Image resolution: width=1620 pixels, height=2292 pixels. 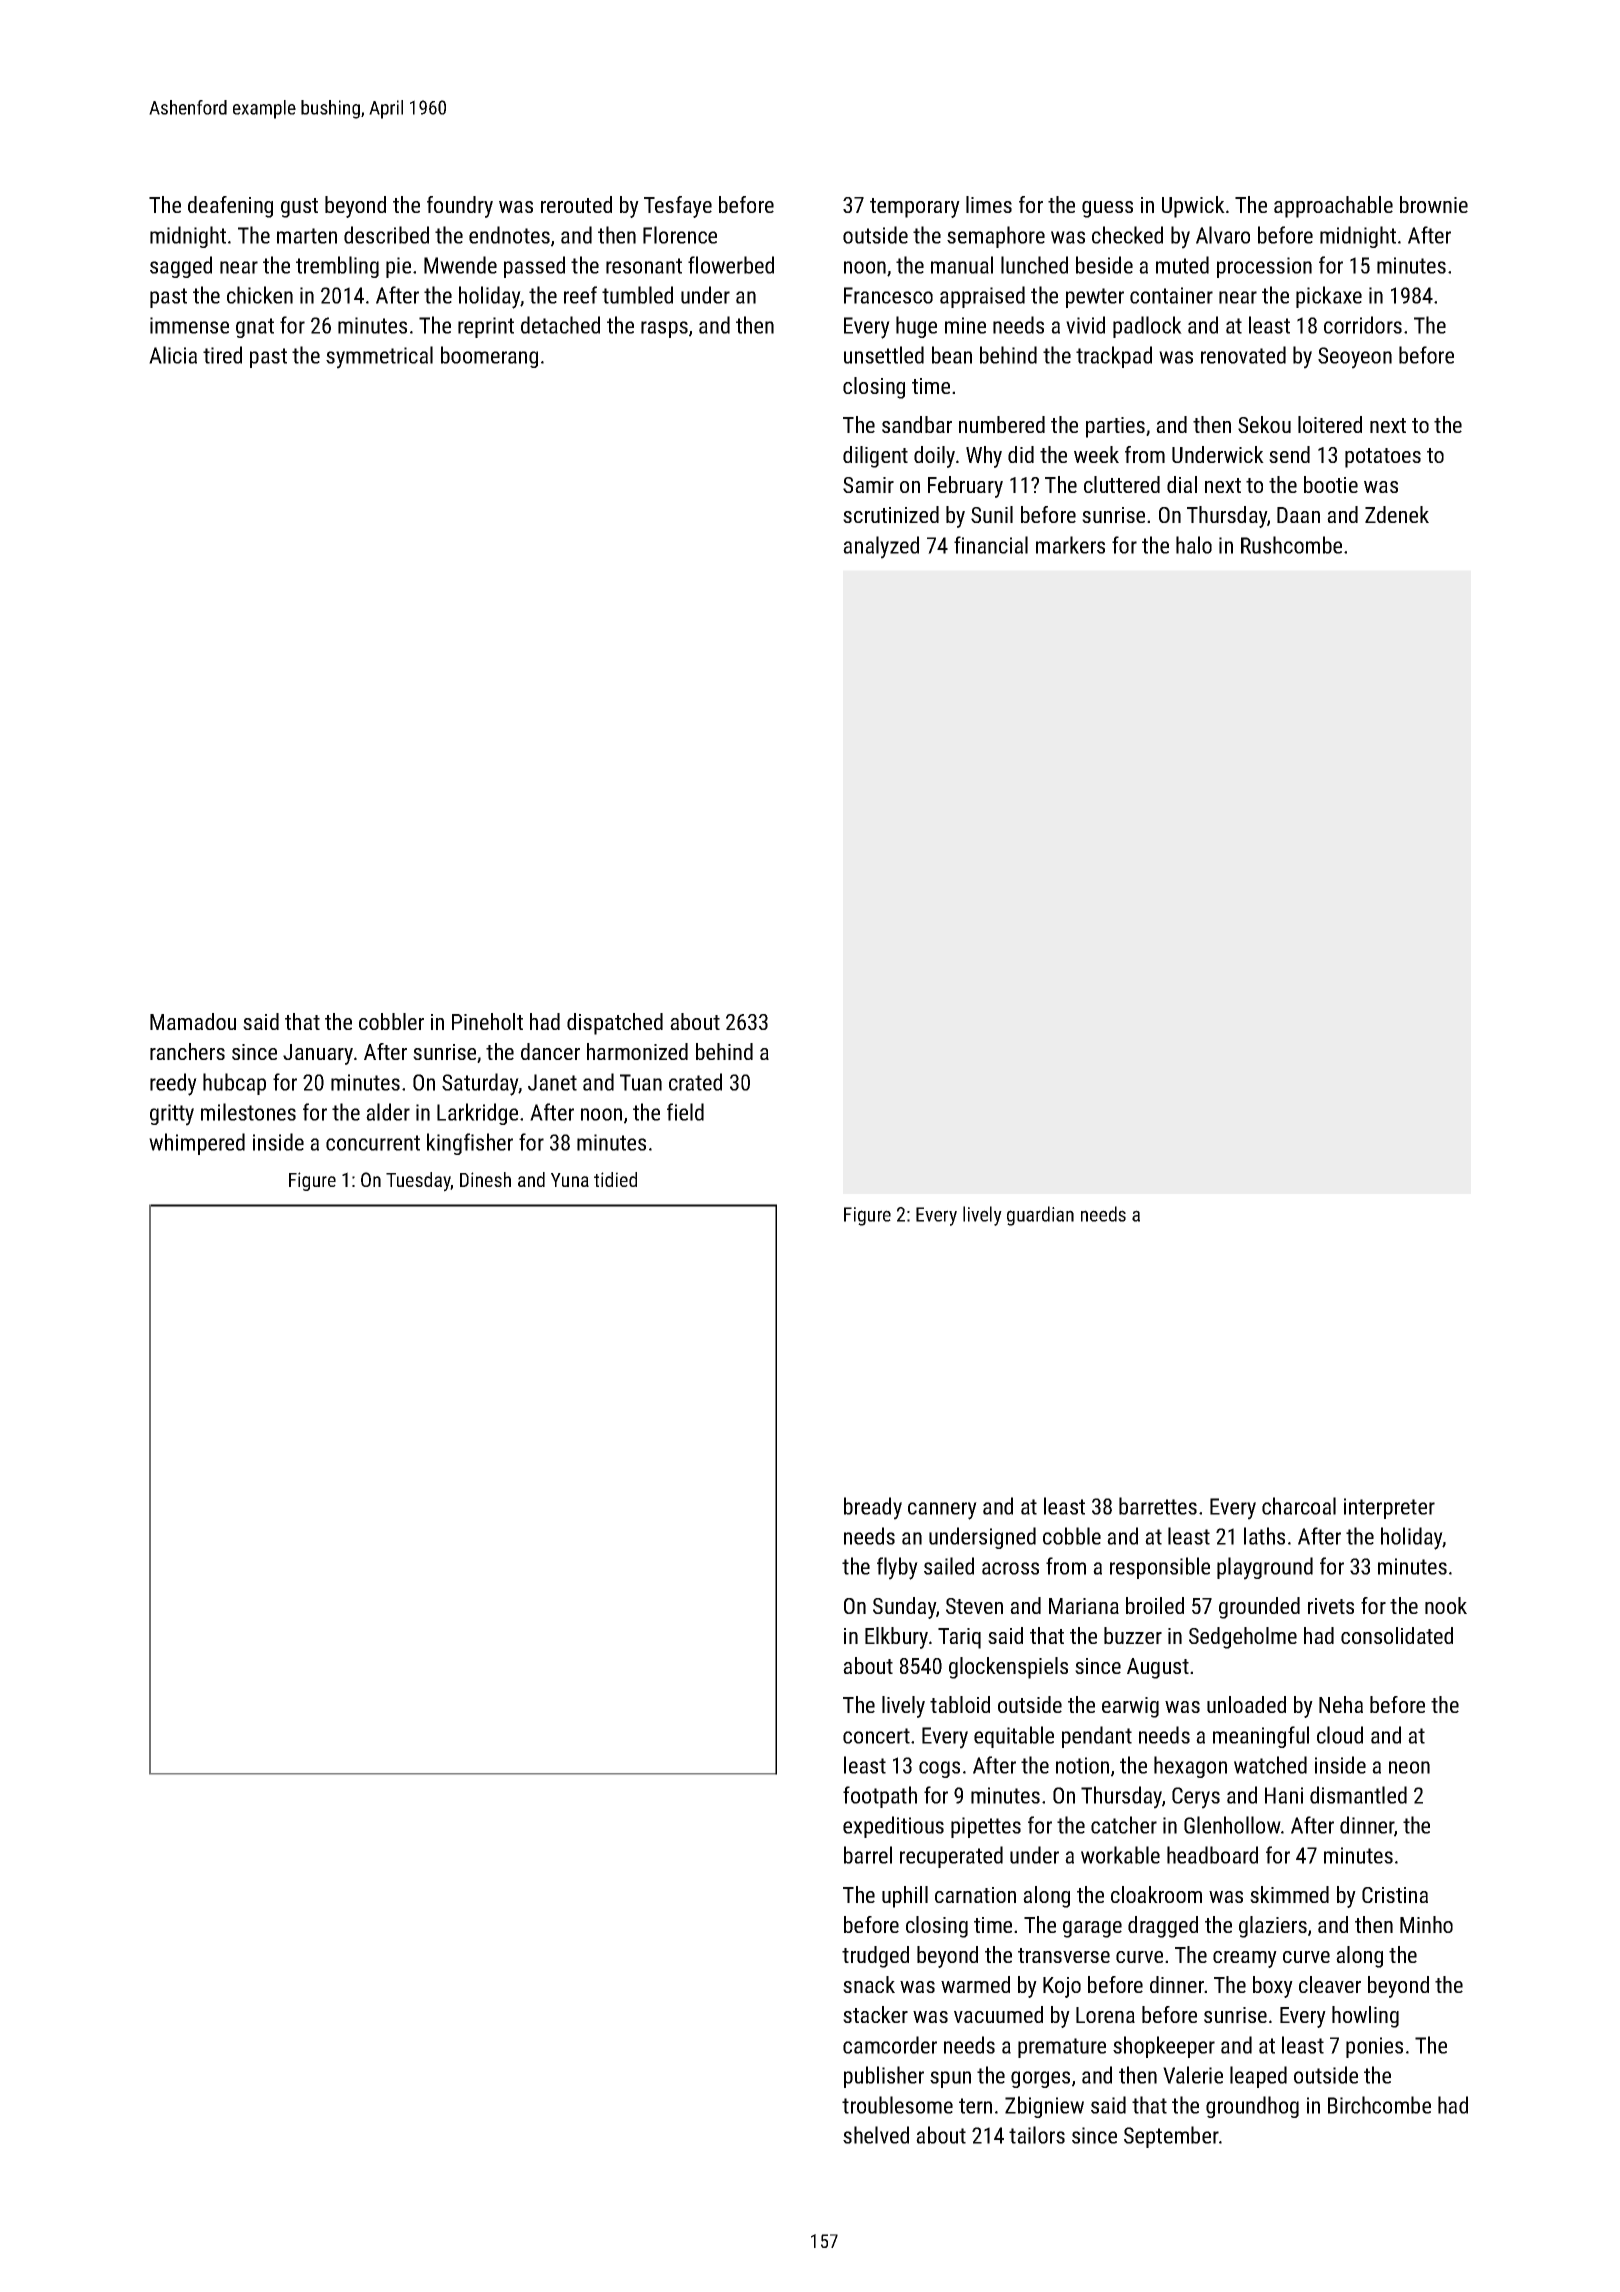 I want to click on snack, so click(x=869, y=1984).
